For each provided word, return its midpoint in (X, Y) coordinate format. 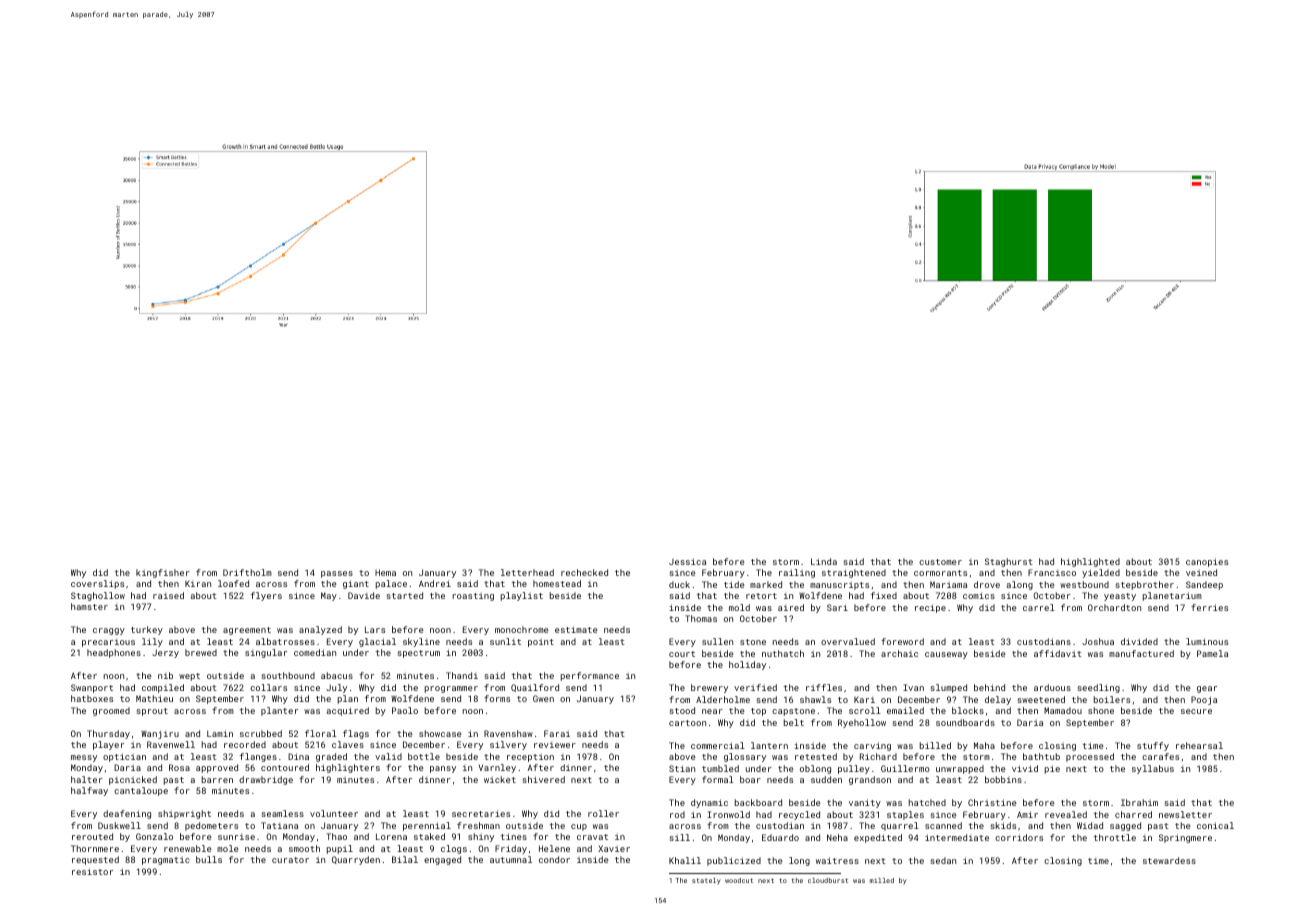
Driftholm (247, 572)
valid (388, 756)
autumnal (511, 859)
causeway (946, 655)
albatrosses (285, 641)
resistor (92, 871)
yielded (1101, 573)
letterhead (527, 572)
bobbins (1003, 779)
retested (816, 756)
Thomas (701, 618)
